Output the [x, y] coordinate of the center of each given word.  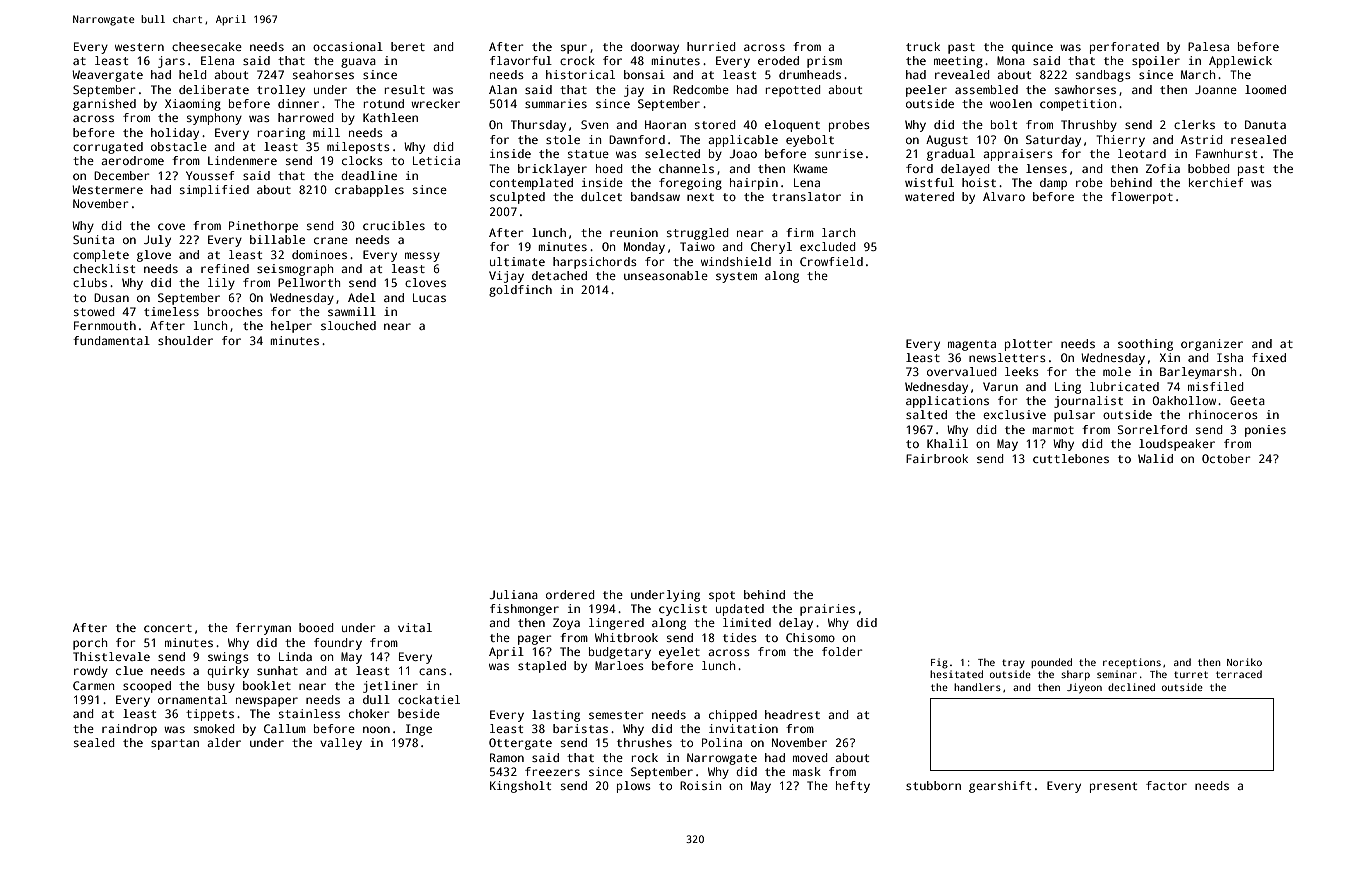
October [1226, 458]
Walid [1155, 458]
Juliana [513, 594]
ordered [570, 594]
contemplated [531, 184]
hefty [853, 787]
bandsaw [655, 196]
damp [1053, 184]
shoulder [185, 340]
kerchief [1216, 182]
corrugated [108, 148]
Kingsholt [520, 787]
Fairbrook [937, 458]
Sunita [93, 239]
